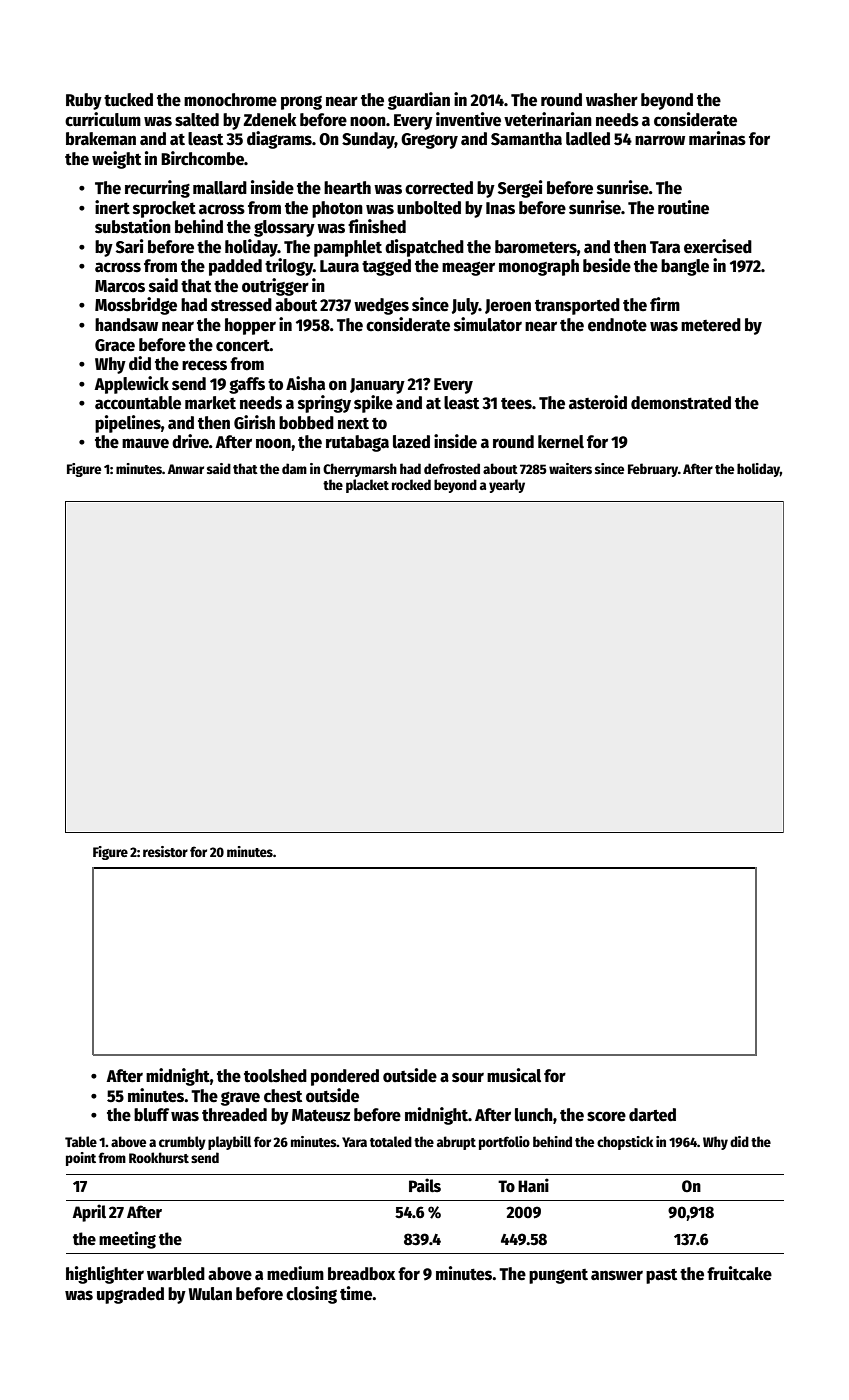 The image size is (849, 1400). I want to click on Ruby, so click(84, 101).
